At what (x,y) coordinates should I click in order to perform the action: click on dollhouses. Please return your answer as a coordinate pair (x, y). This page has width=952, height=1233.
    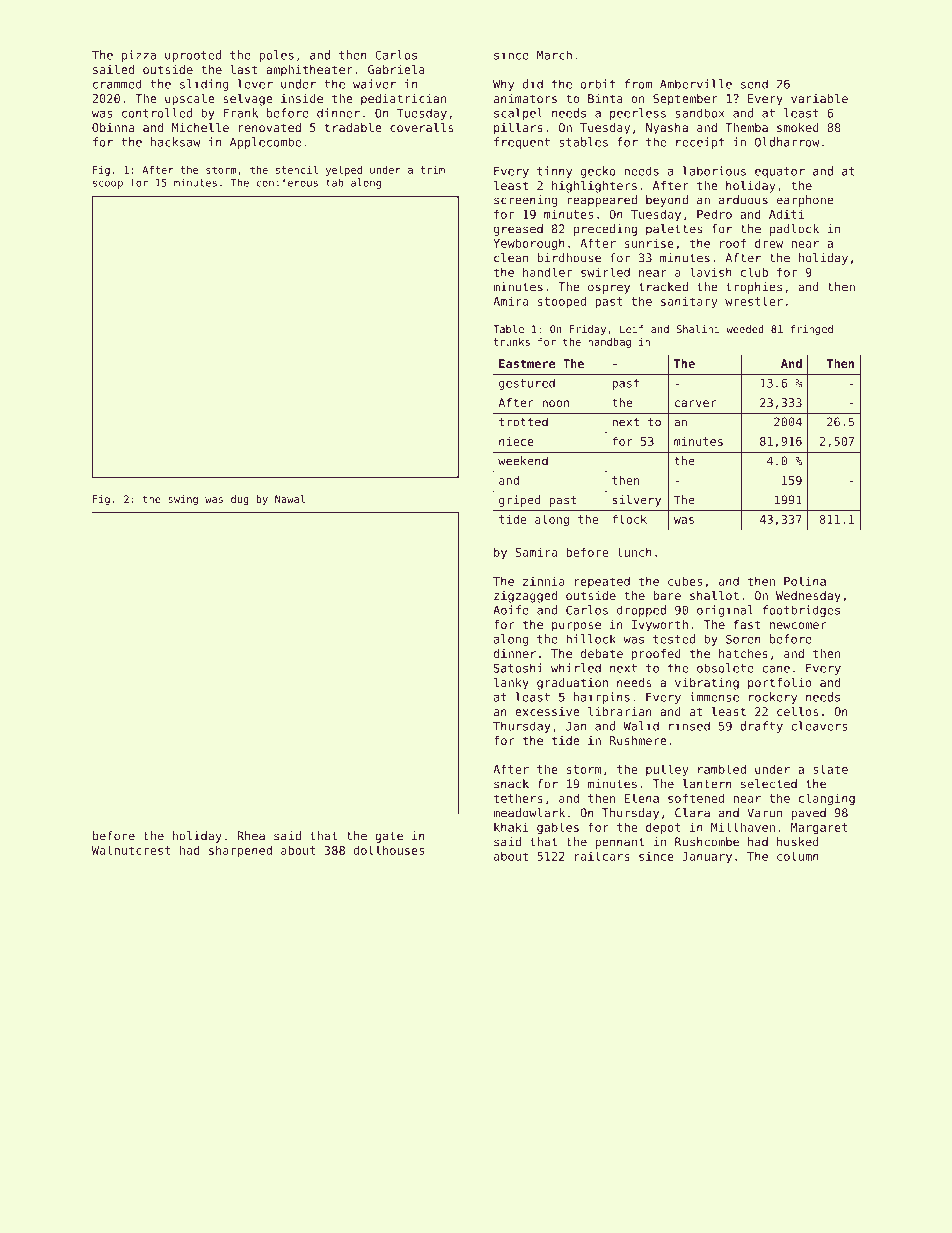
    Looking at the image, I should click on (388, 850).
